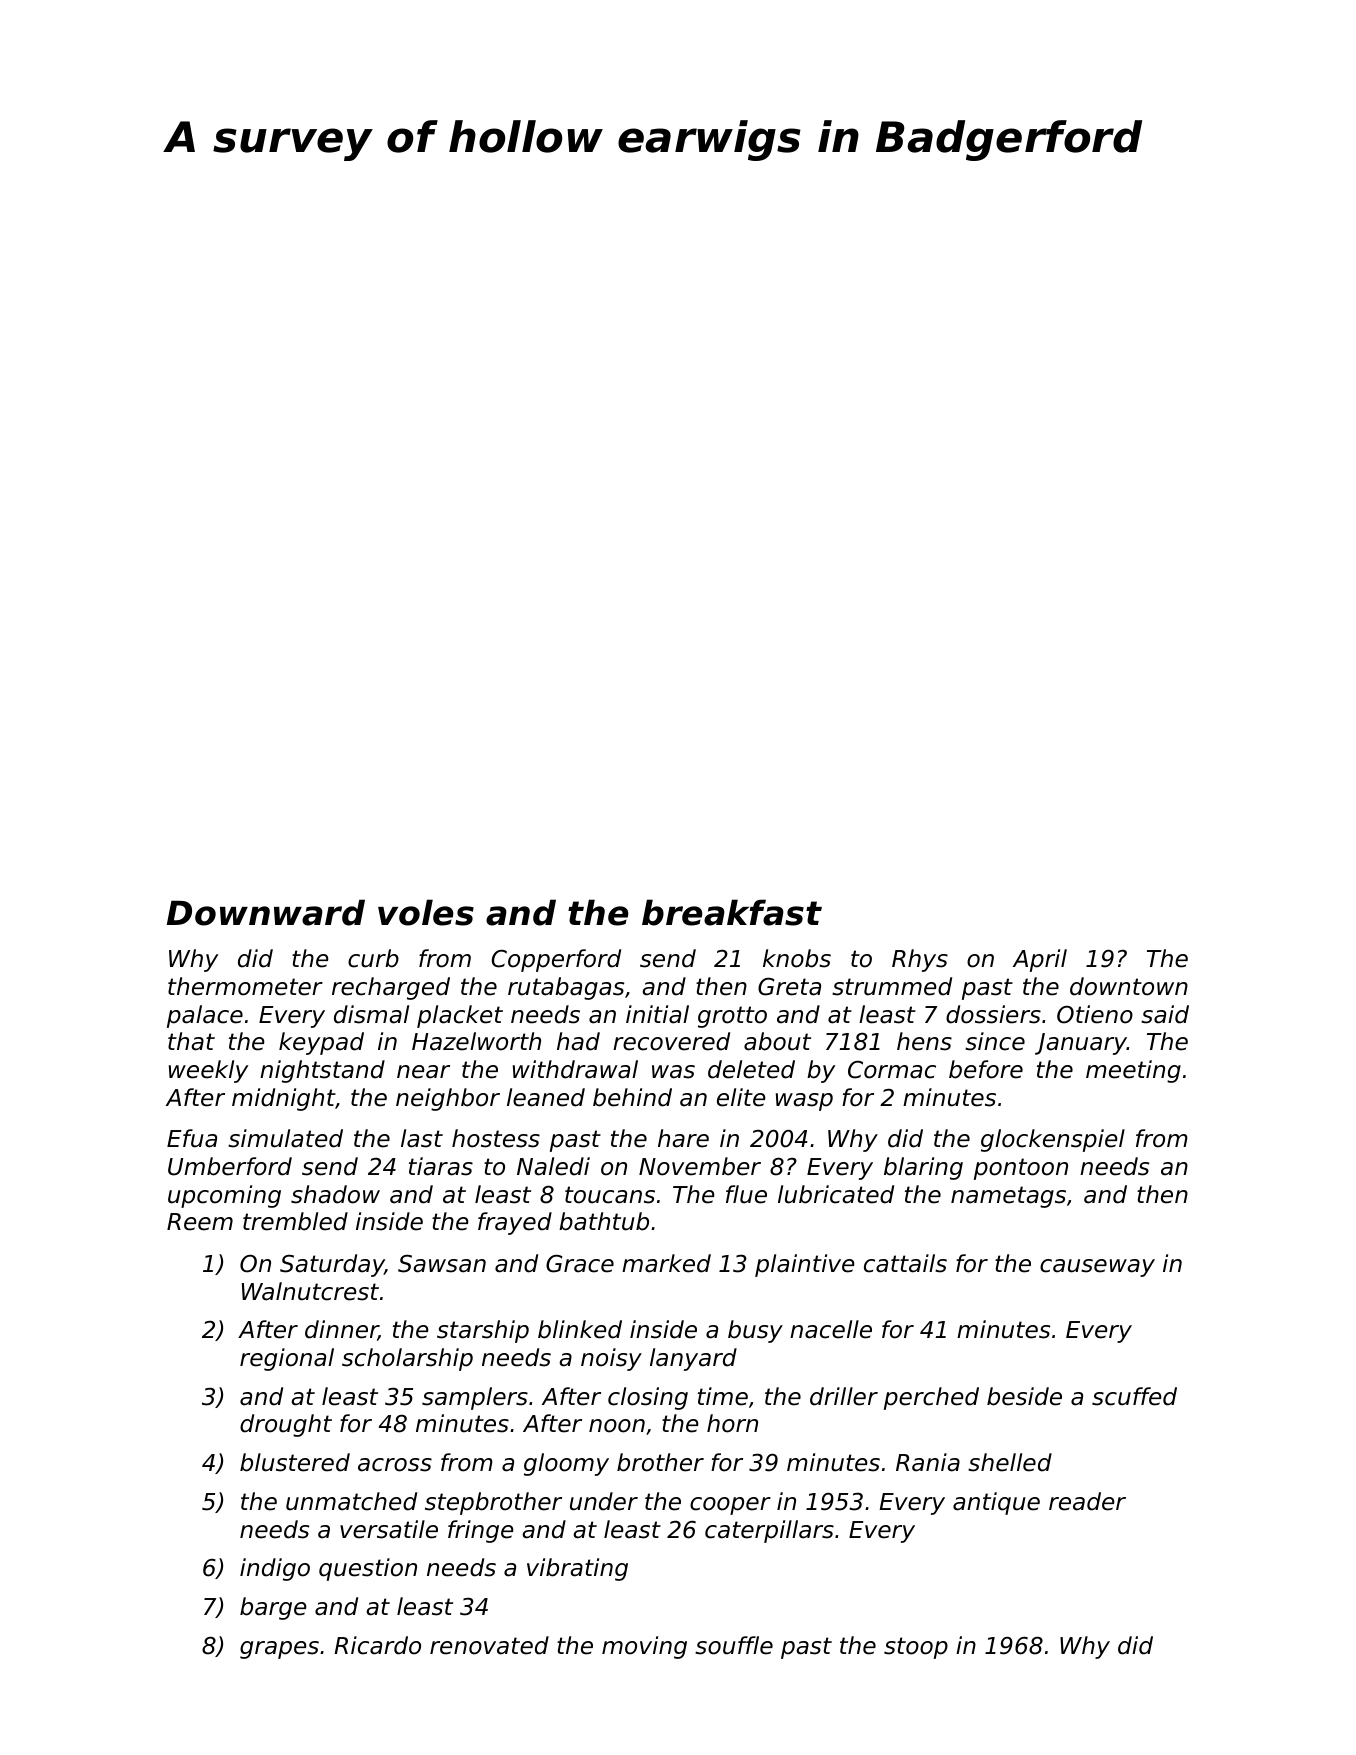 Image resolution: width=1356 pixels, height=1755 pixels. I want to click on placket, so click(460, 1016).
